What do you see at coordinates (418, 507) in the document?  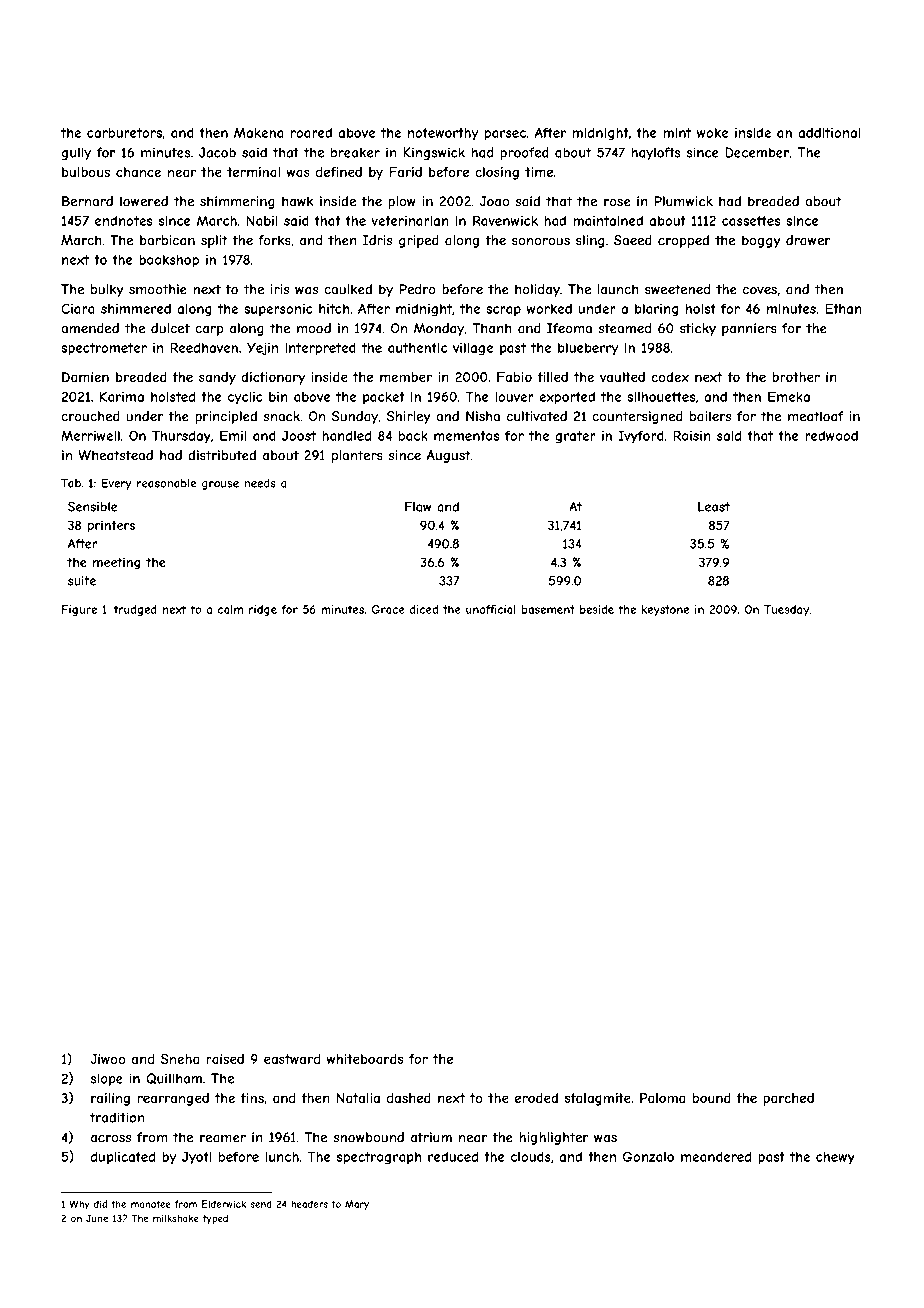 I see `Flaw` at bounding box center [418, 507].
